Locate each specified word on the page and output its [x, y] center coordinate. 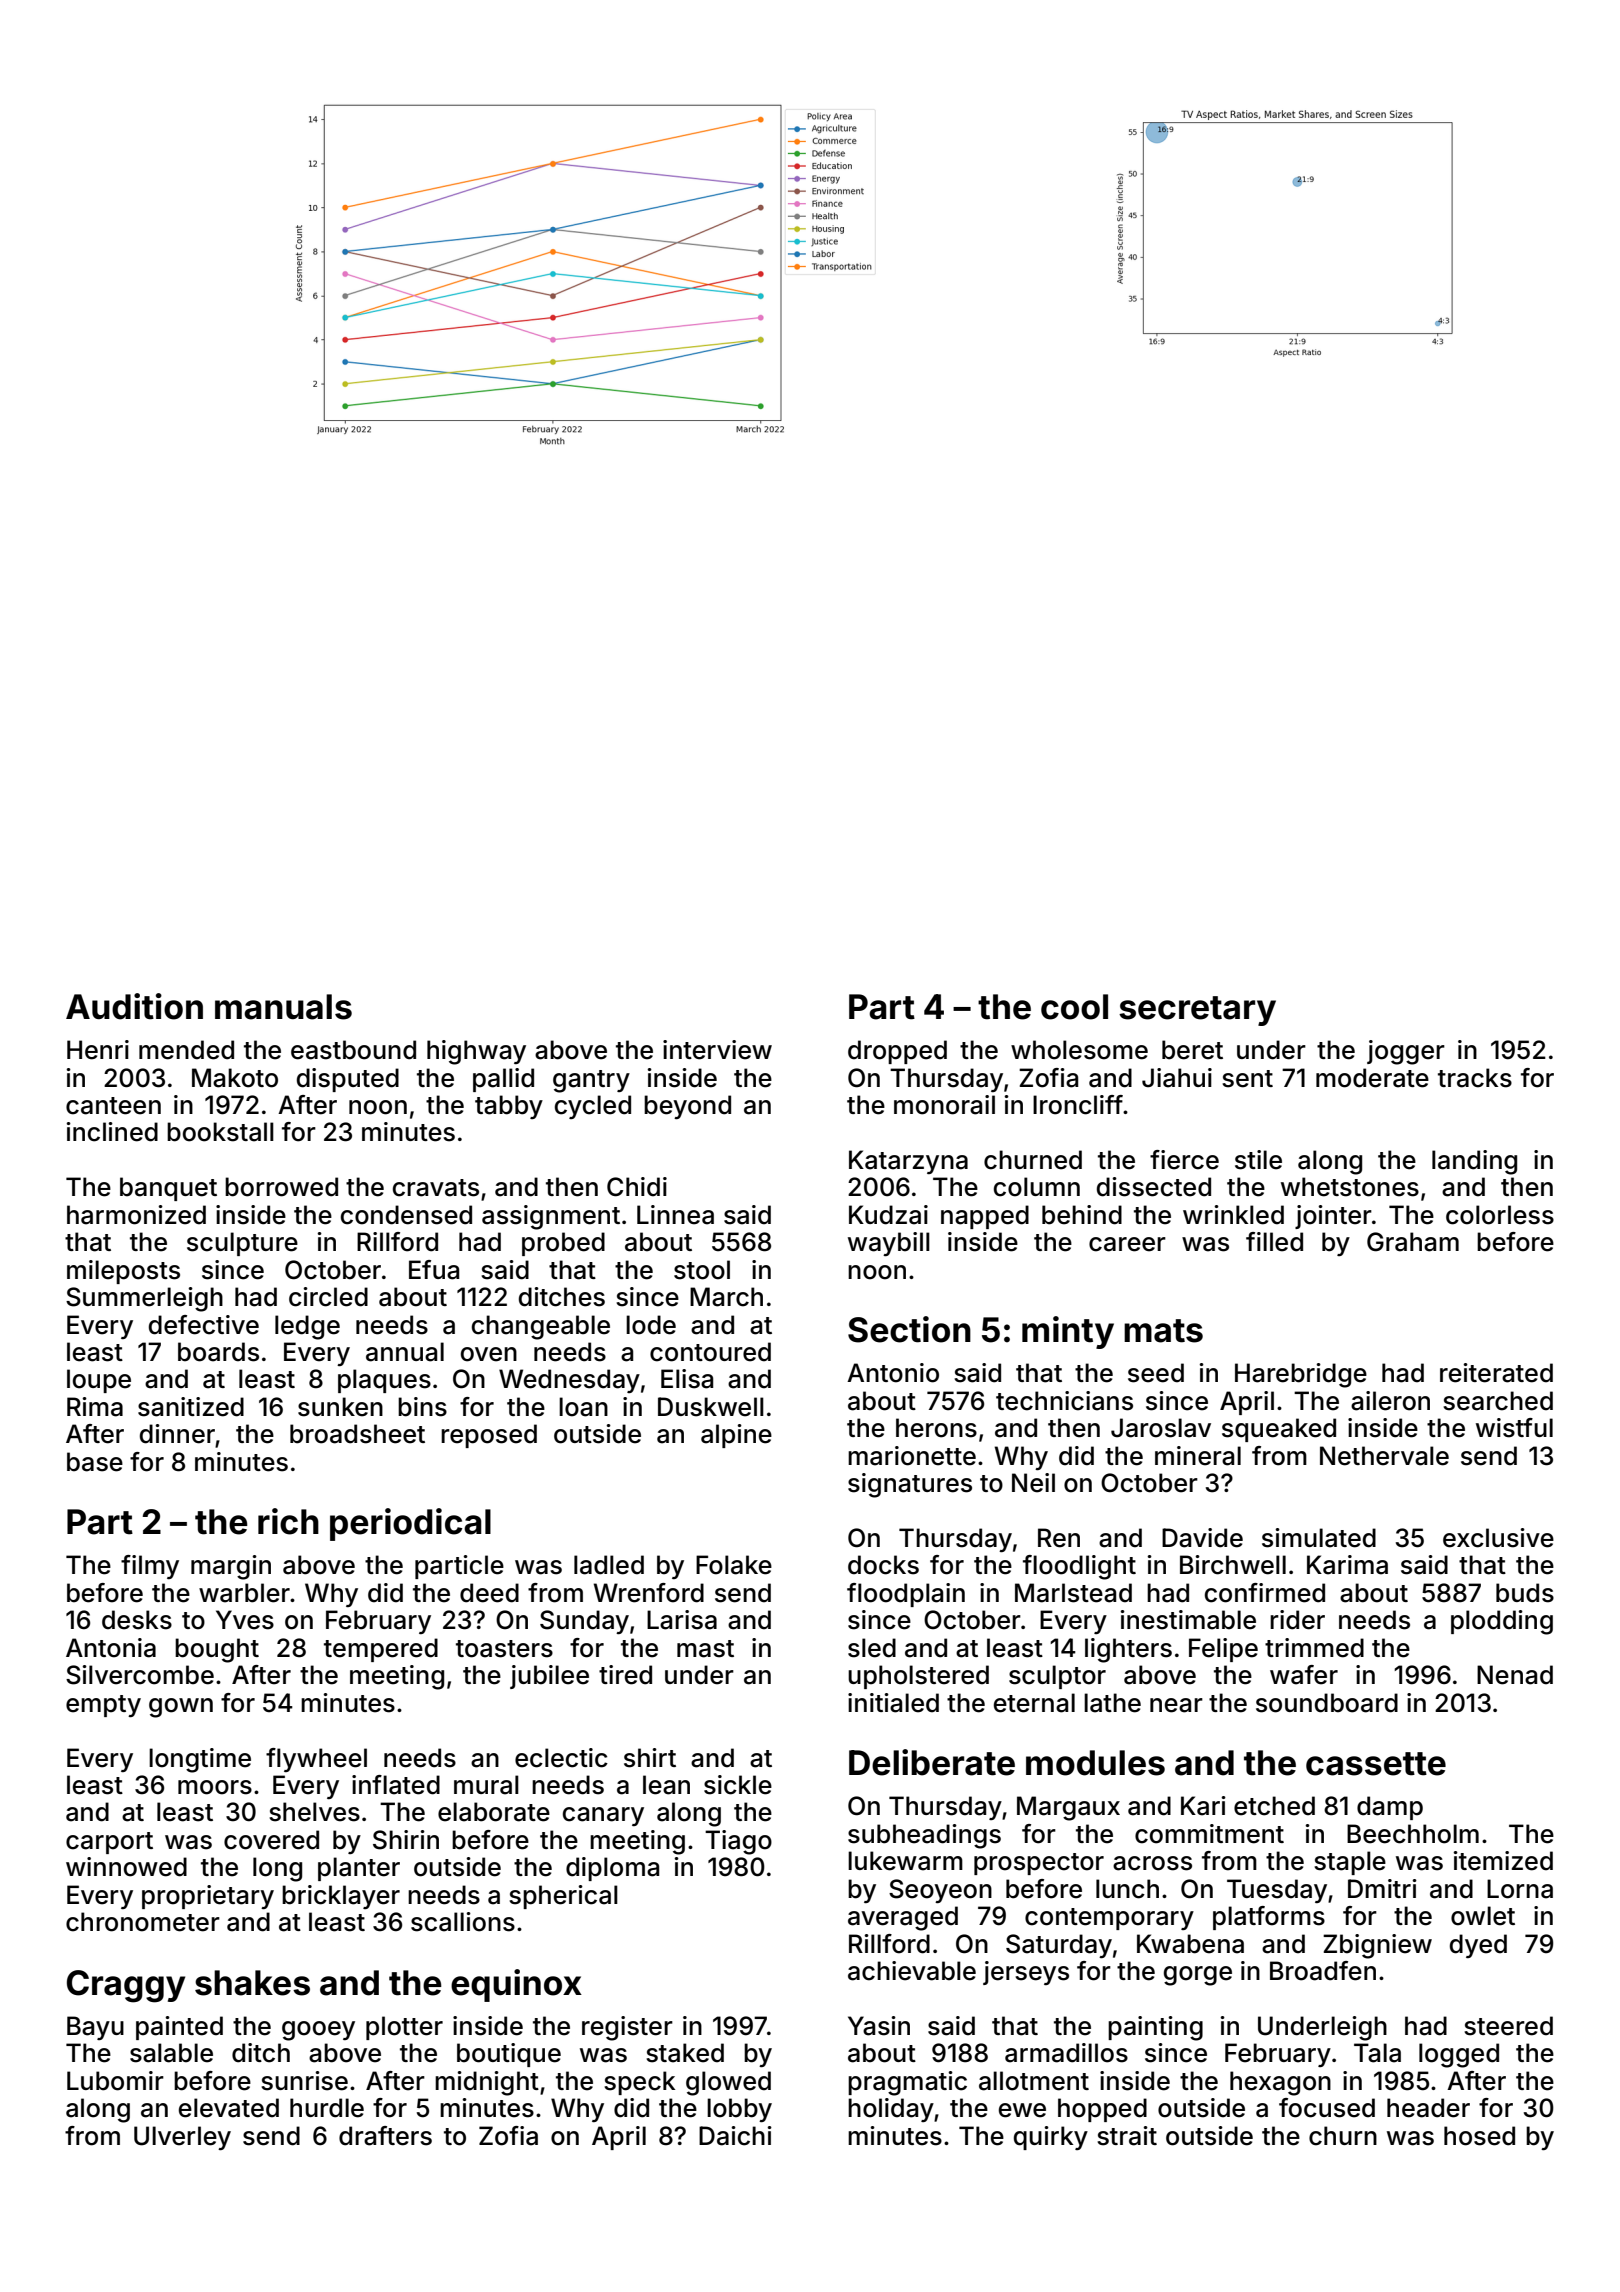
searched [1498, 1401]
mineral [1198, 1456]
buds [1525, 1593]
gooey [318, 2031]
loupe [99, 1381]
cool [1074, 1007]
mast [705, 1649]
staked [685, 2053]
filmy [150, 1567]
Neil [1033, 1483]
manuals [283, 1007]
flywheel [316, 1760]
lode [651, 1325]
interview [717, 1050]
